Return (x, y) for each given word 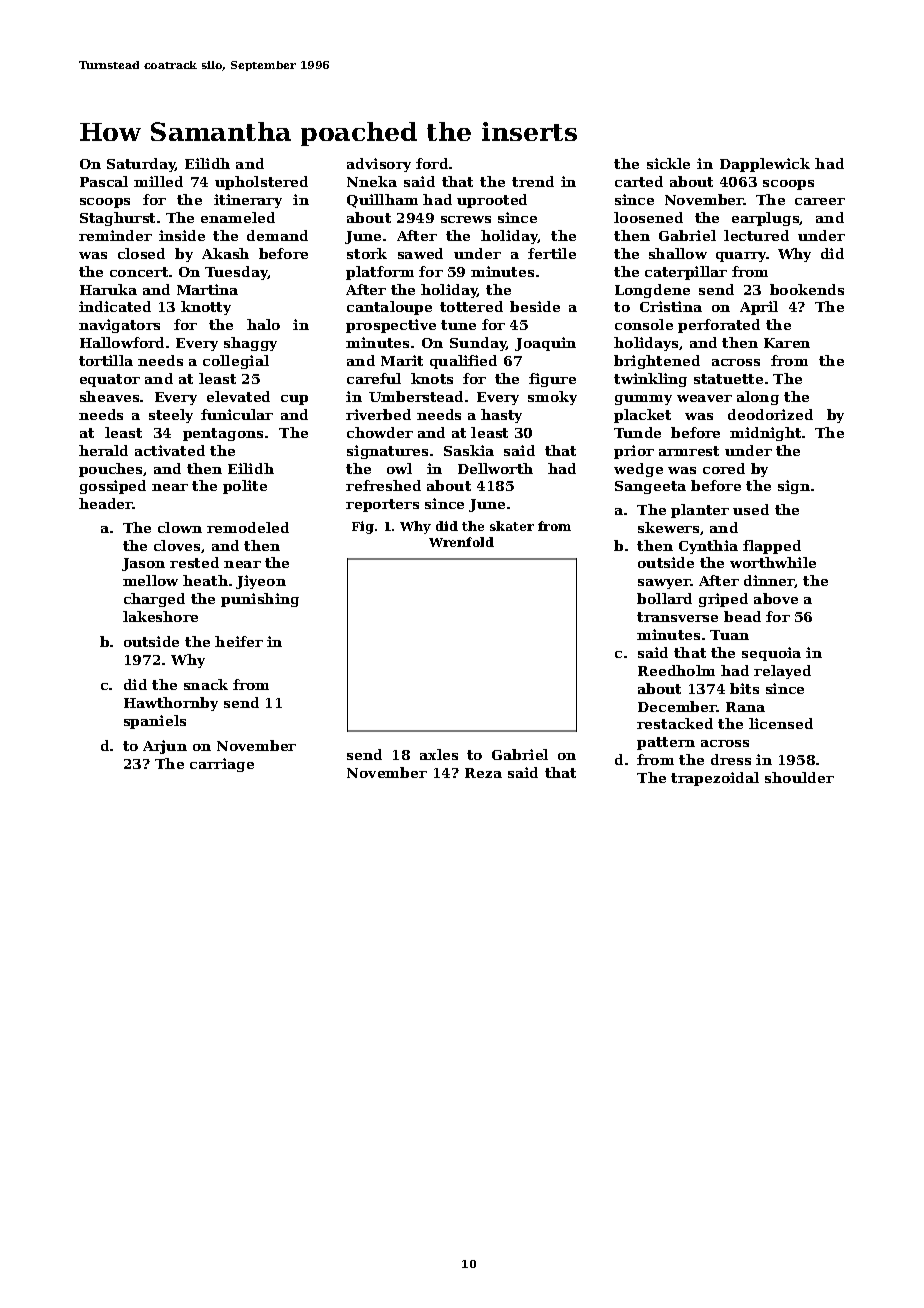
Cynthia (708, 547)
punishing (260, 600)
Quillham (382, 201)
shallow (678, 253)
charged (154, 600)
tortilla (106, 360)
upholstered (261, 183)
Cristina (671, 306)
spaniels (155, 722)
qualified (463, 362)
